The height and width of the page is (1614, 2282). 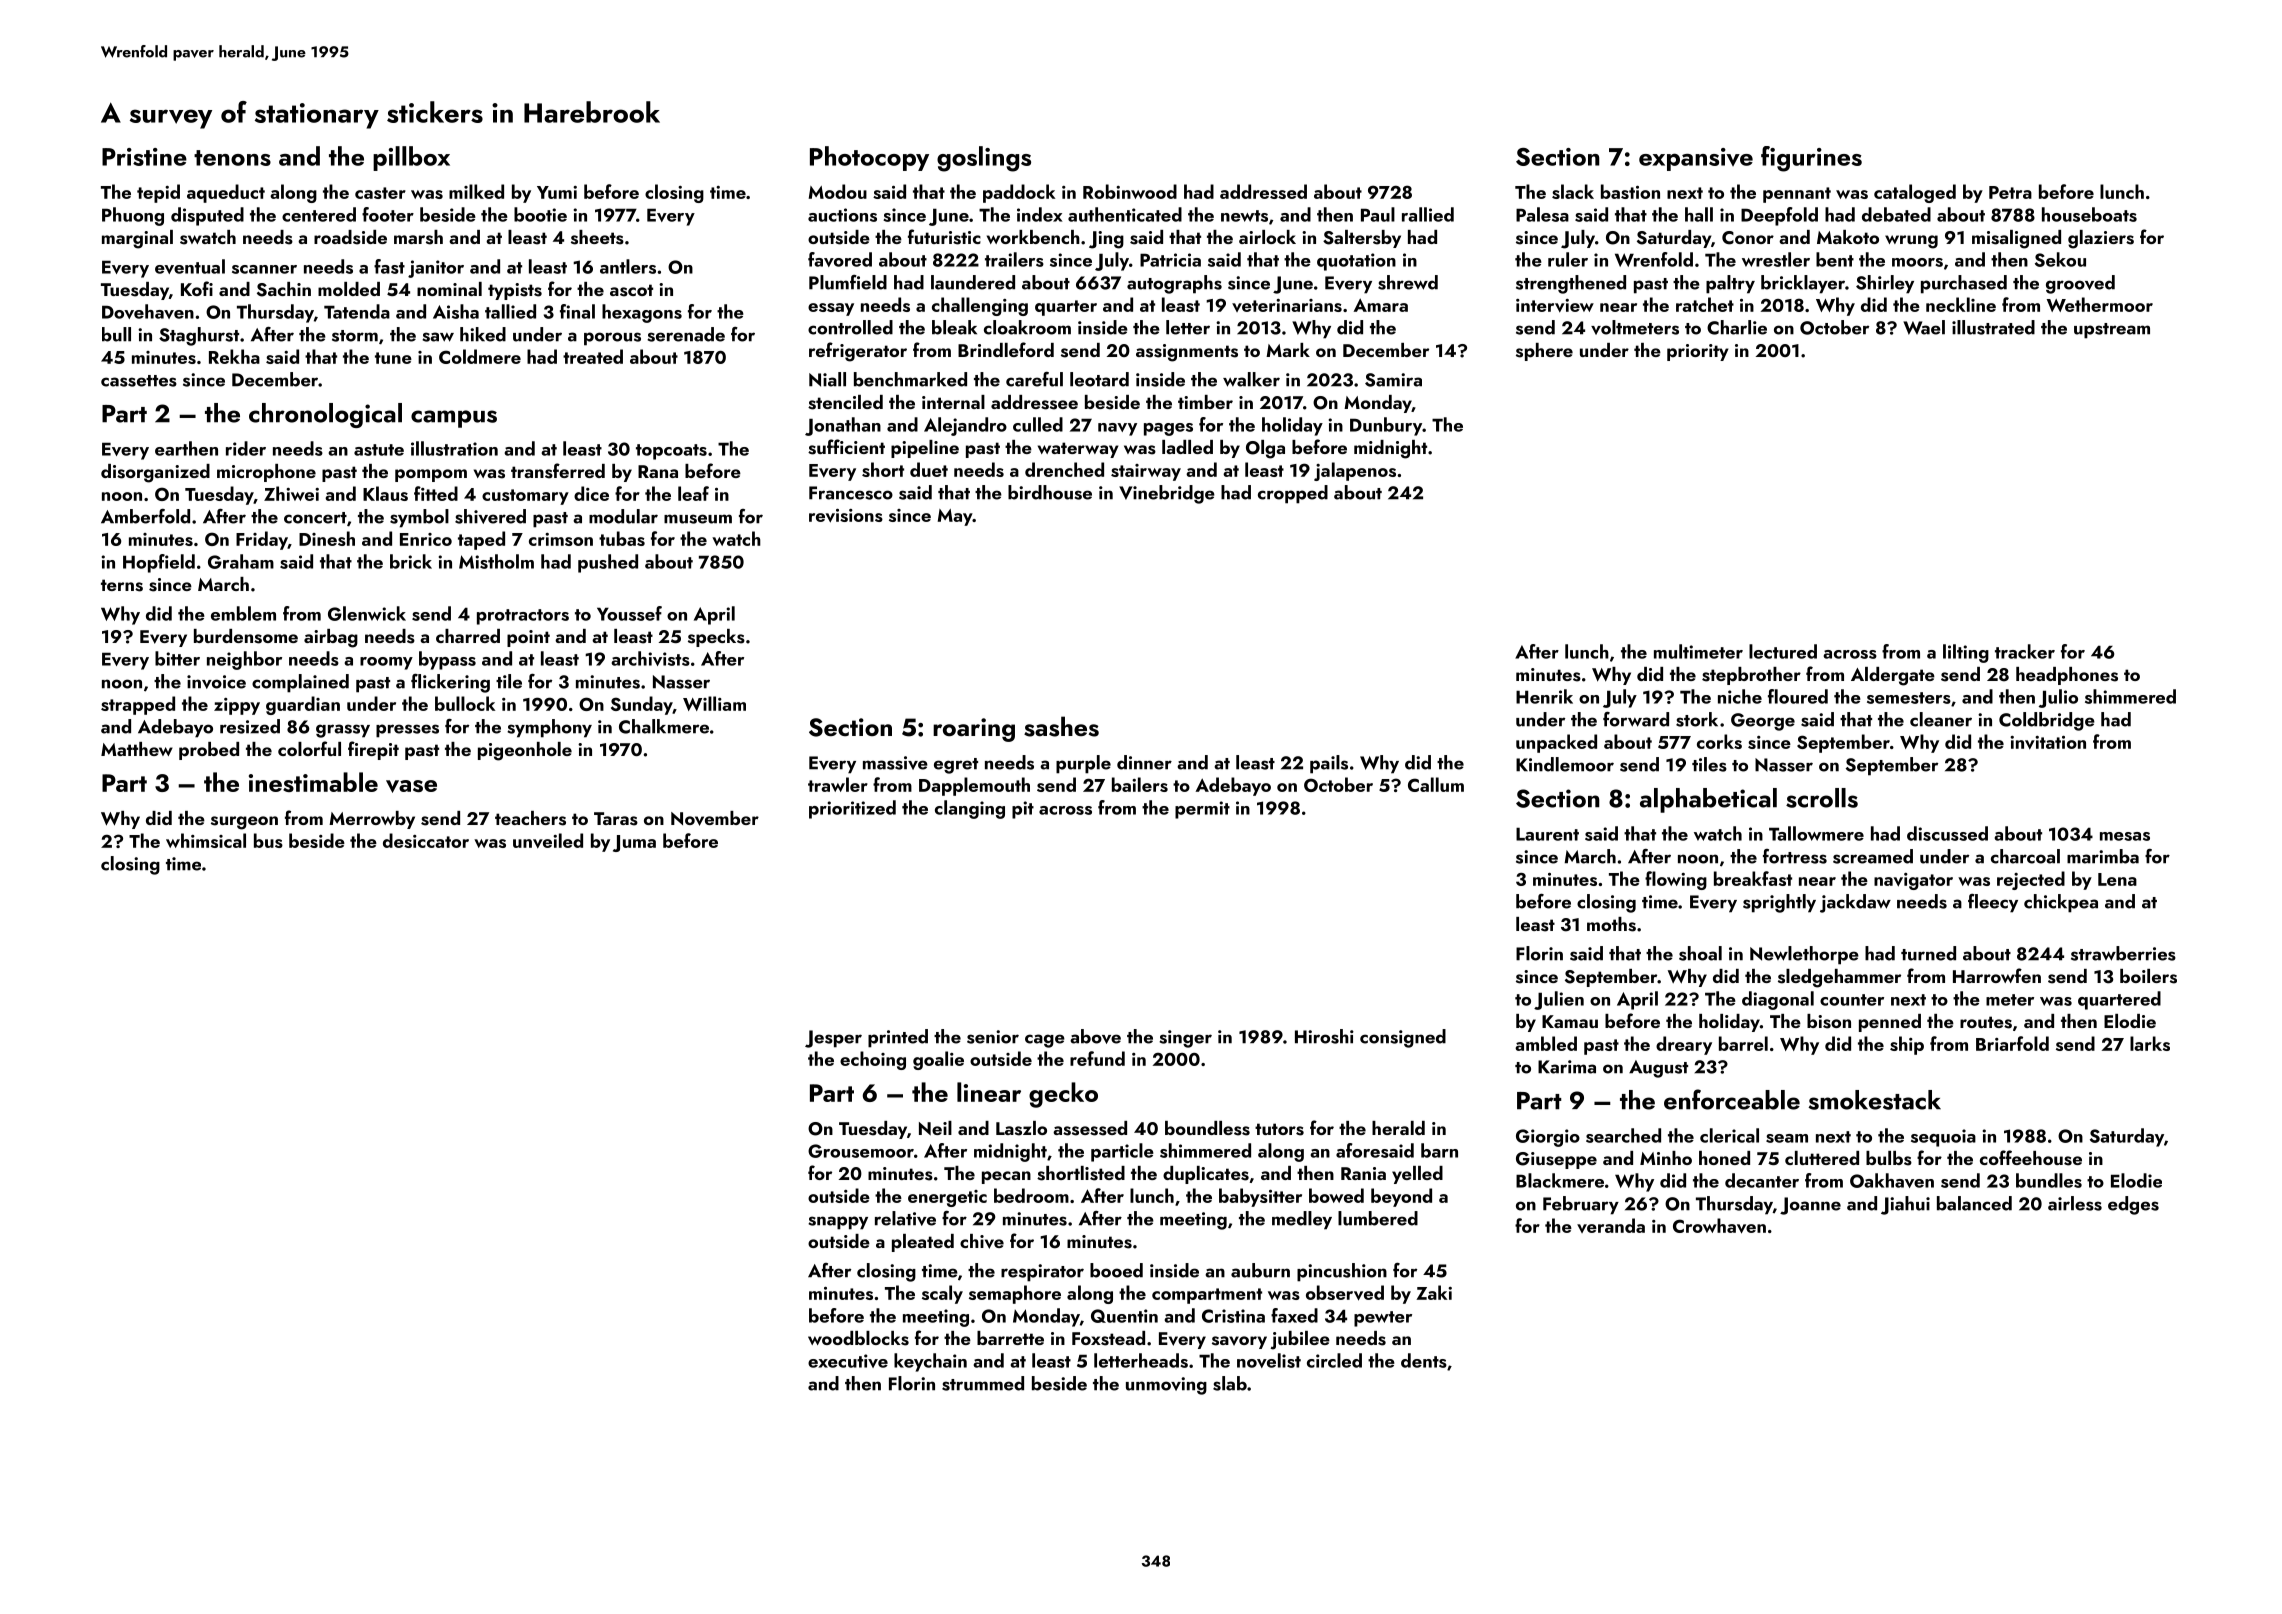 I want to click on paddock, so click(x=1019, y=193).
